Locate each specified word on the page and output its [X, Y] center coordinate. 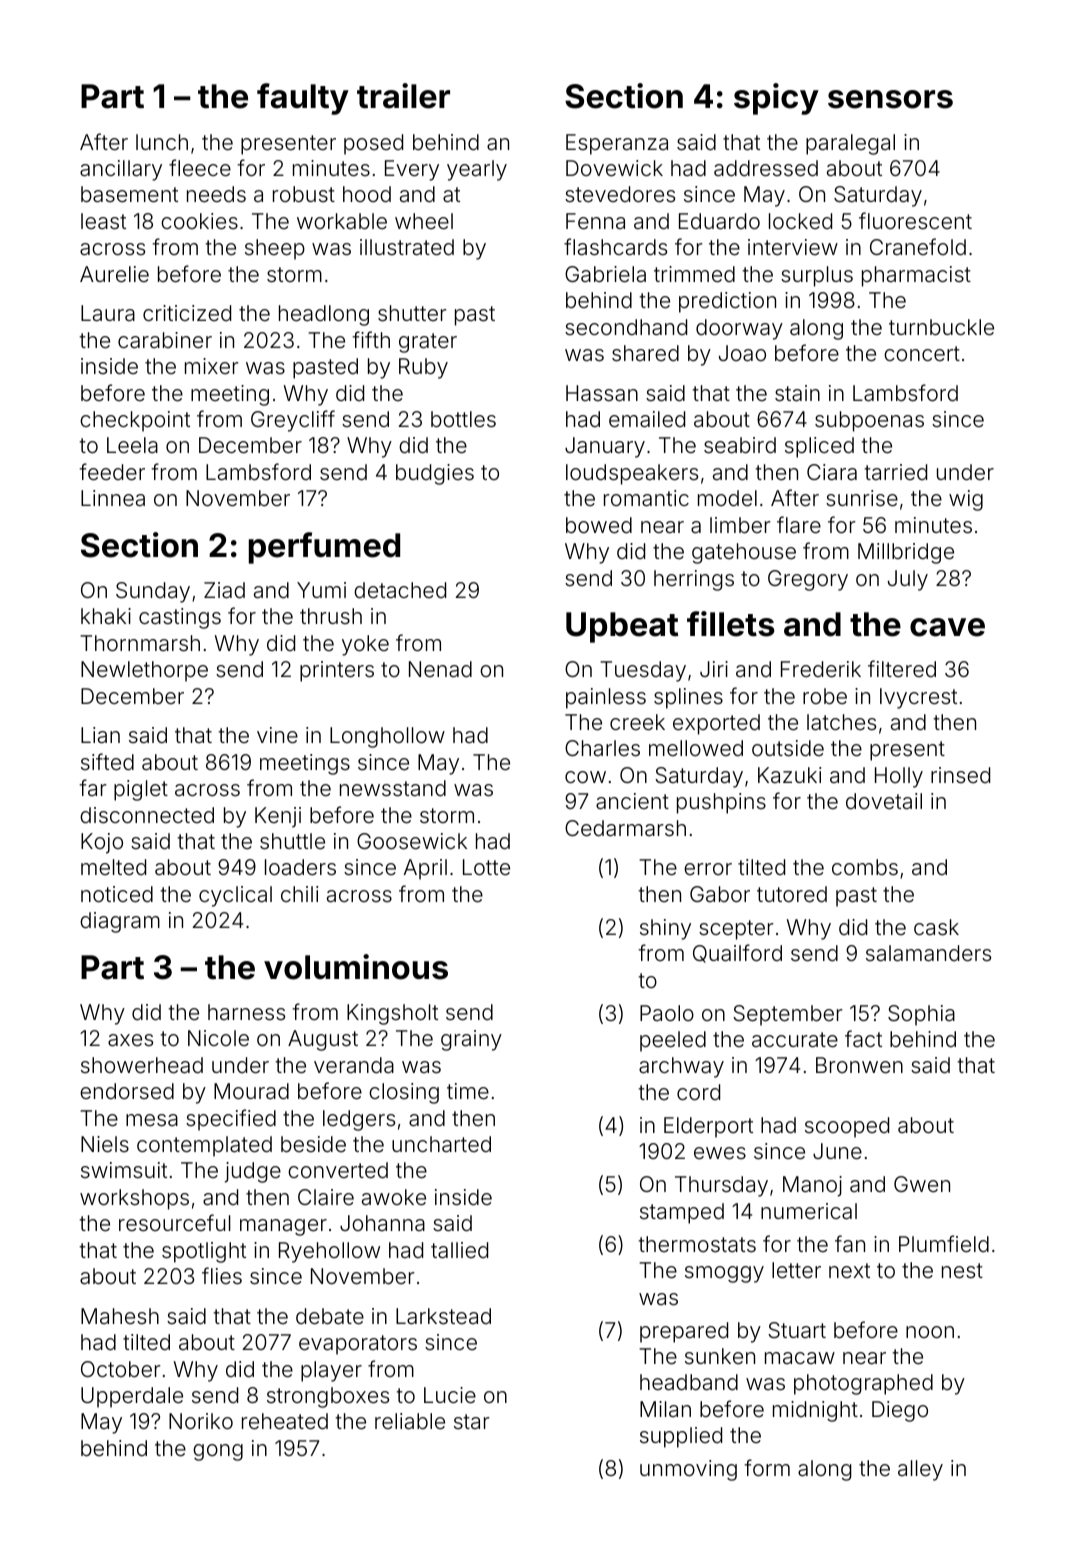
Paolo [667, 1013]
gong [218, 1452]
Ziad [224, 590]
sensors [890, 99]
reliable [410, 1421]
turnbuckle [941, 327]
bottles [463, 419]
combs [865, 867]
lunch [162, 142]
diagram [120, 922]
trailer [403, 96]
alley [920, 1470]
